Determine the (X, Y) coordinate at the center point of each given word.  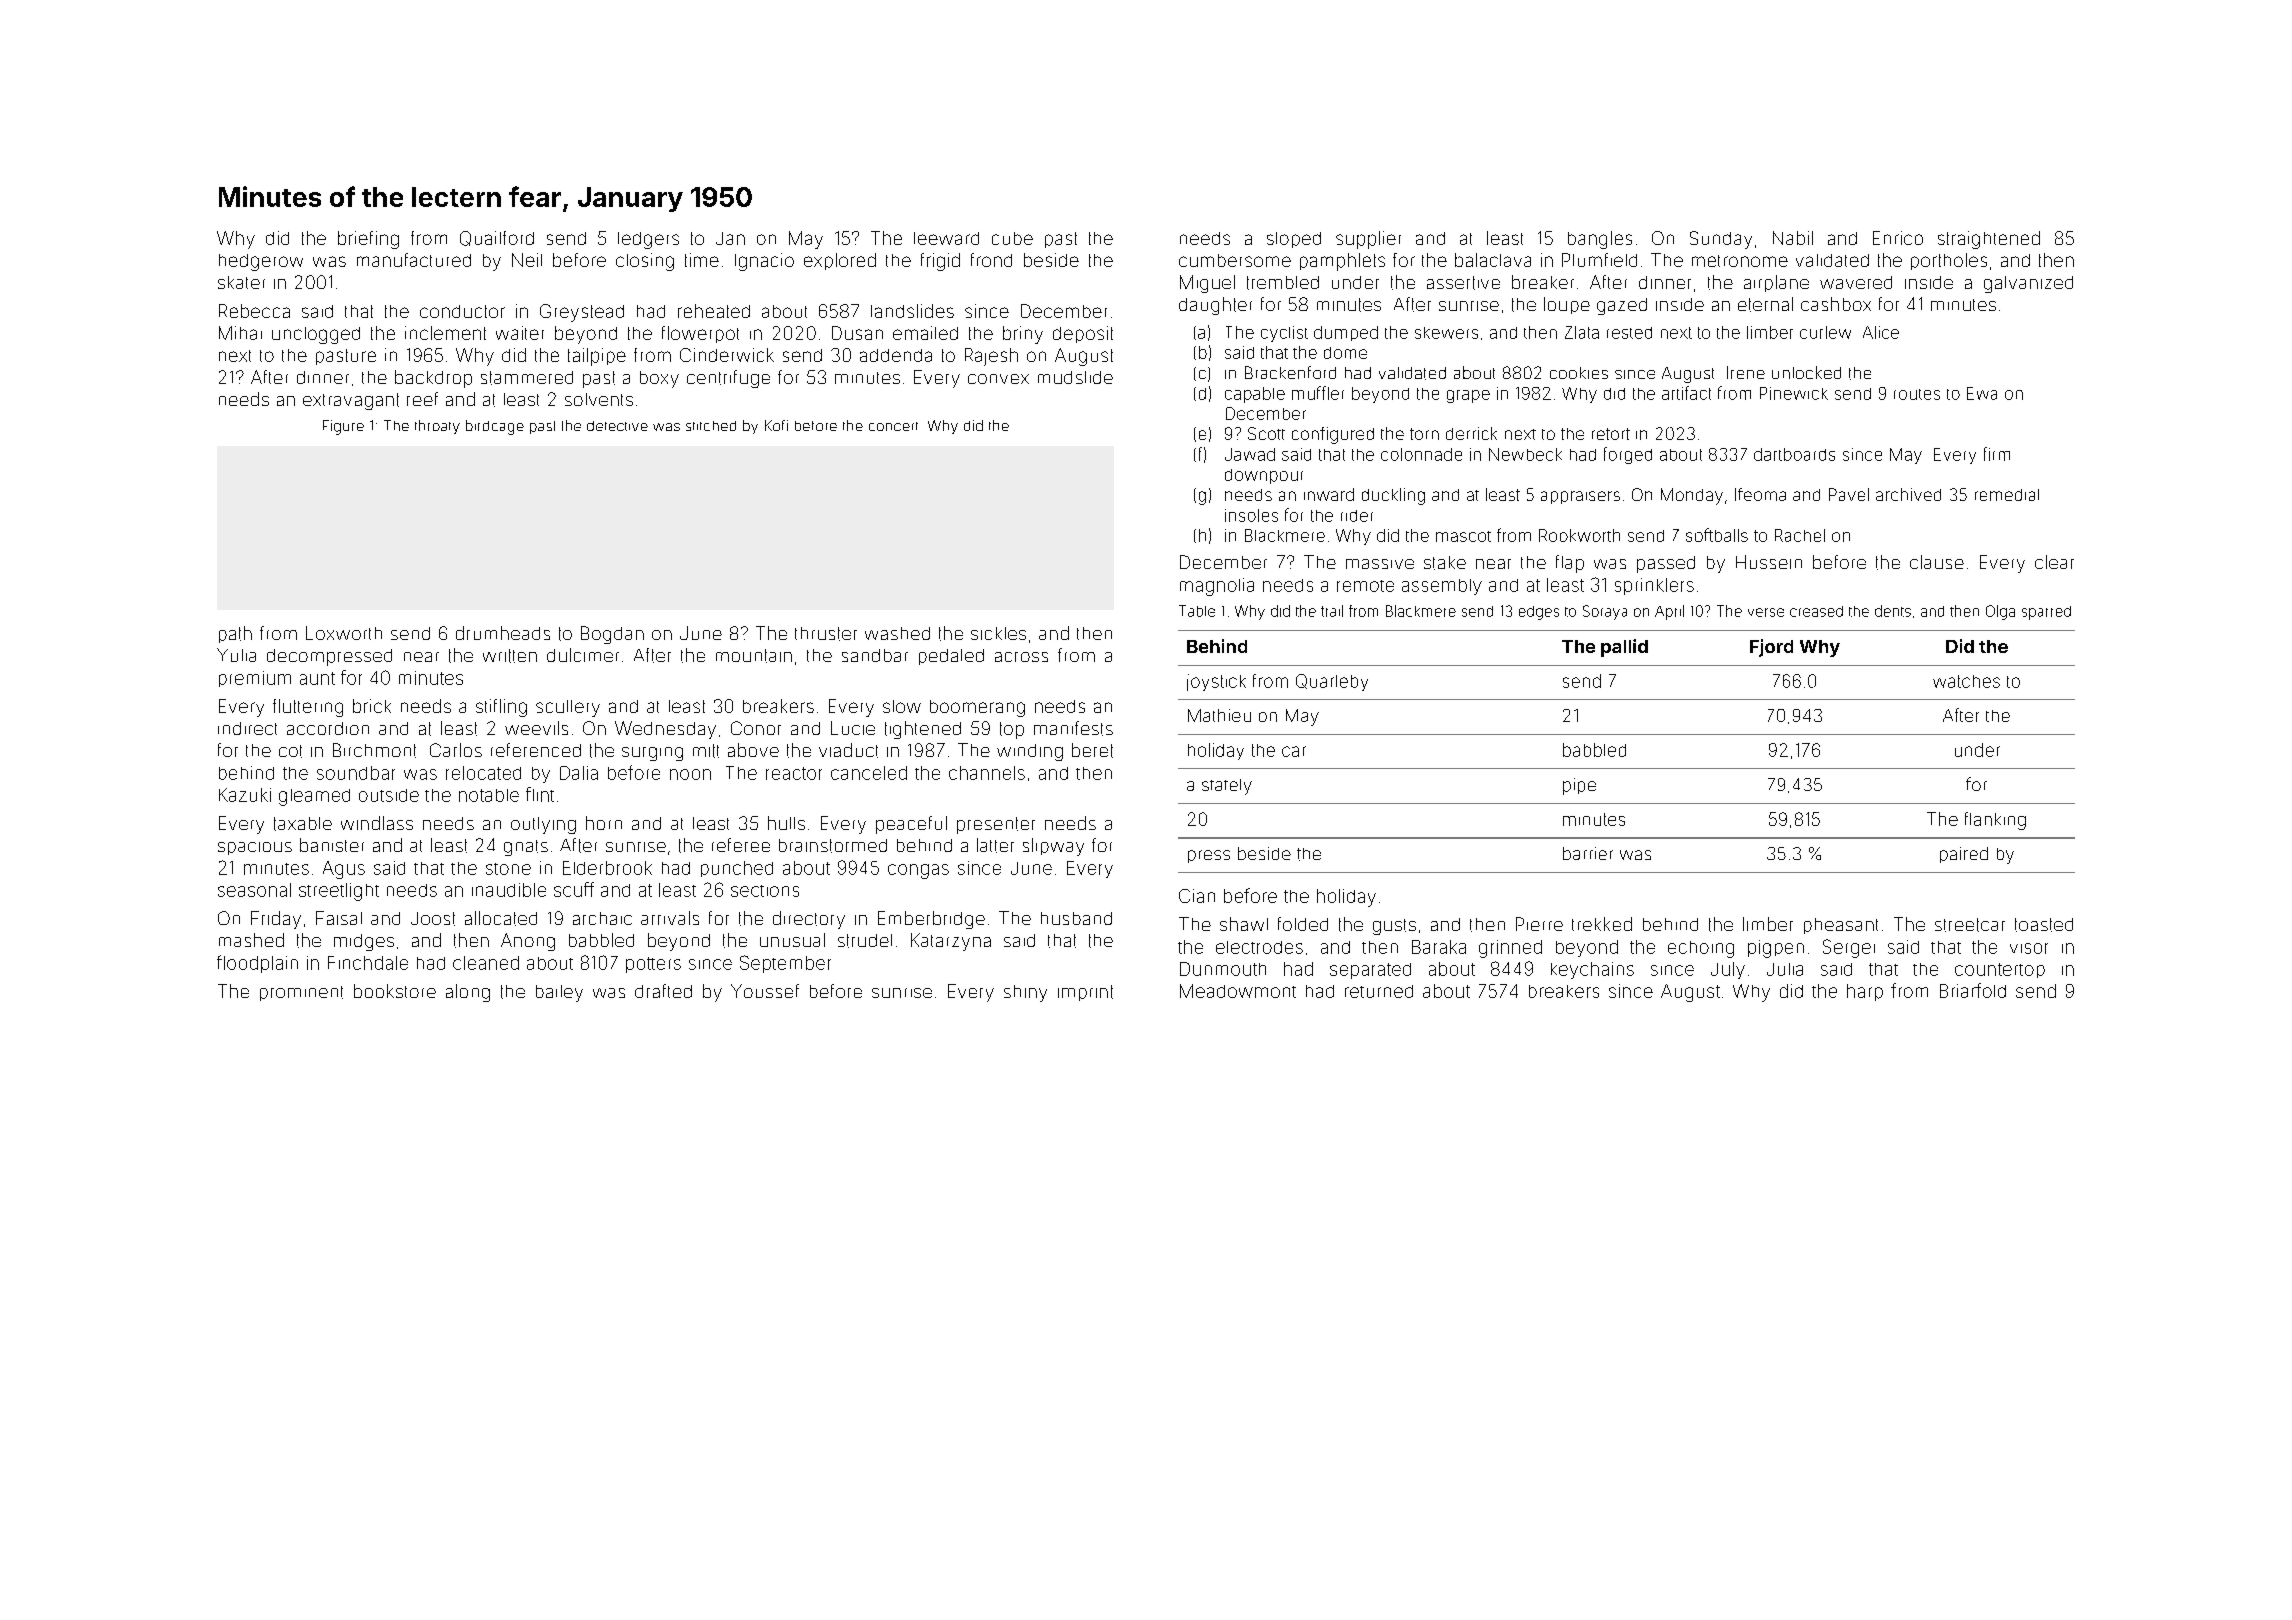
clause (1937, 562)
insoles (1251, 515)
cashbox (1836, 304)
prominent (301, 993)
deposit (1083, 334)
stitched (711, 426)
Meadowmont (1238, 991)
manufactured (414, 260)
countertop (2000, 970)
